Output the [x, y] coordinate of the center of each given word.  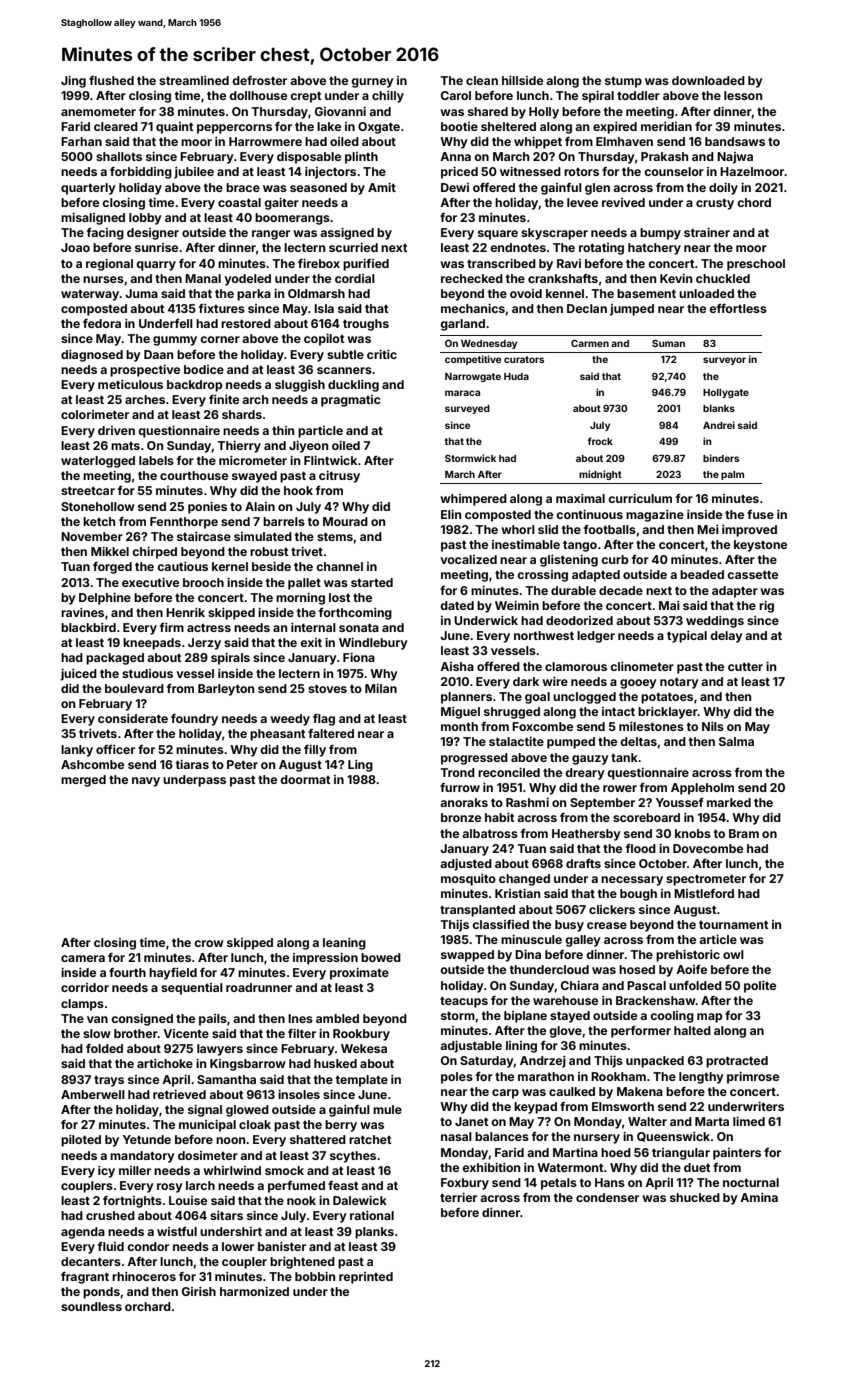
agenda [83, 1233]
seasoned [318, 187]
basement [646, 293]
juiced [78, 675]
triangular [681, 1154]
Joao [75, 247]
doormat [305, 779]
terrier [458, 1197]
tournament [733, 925]
